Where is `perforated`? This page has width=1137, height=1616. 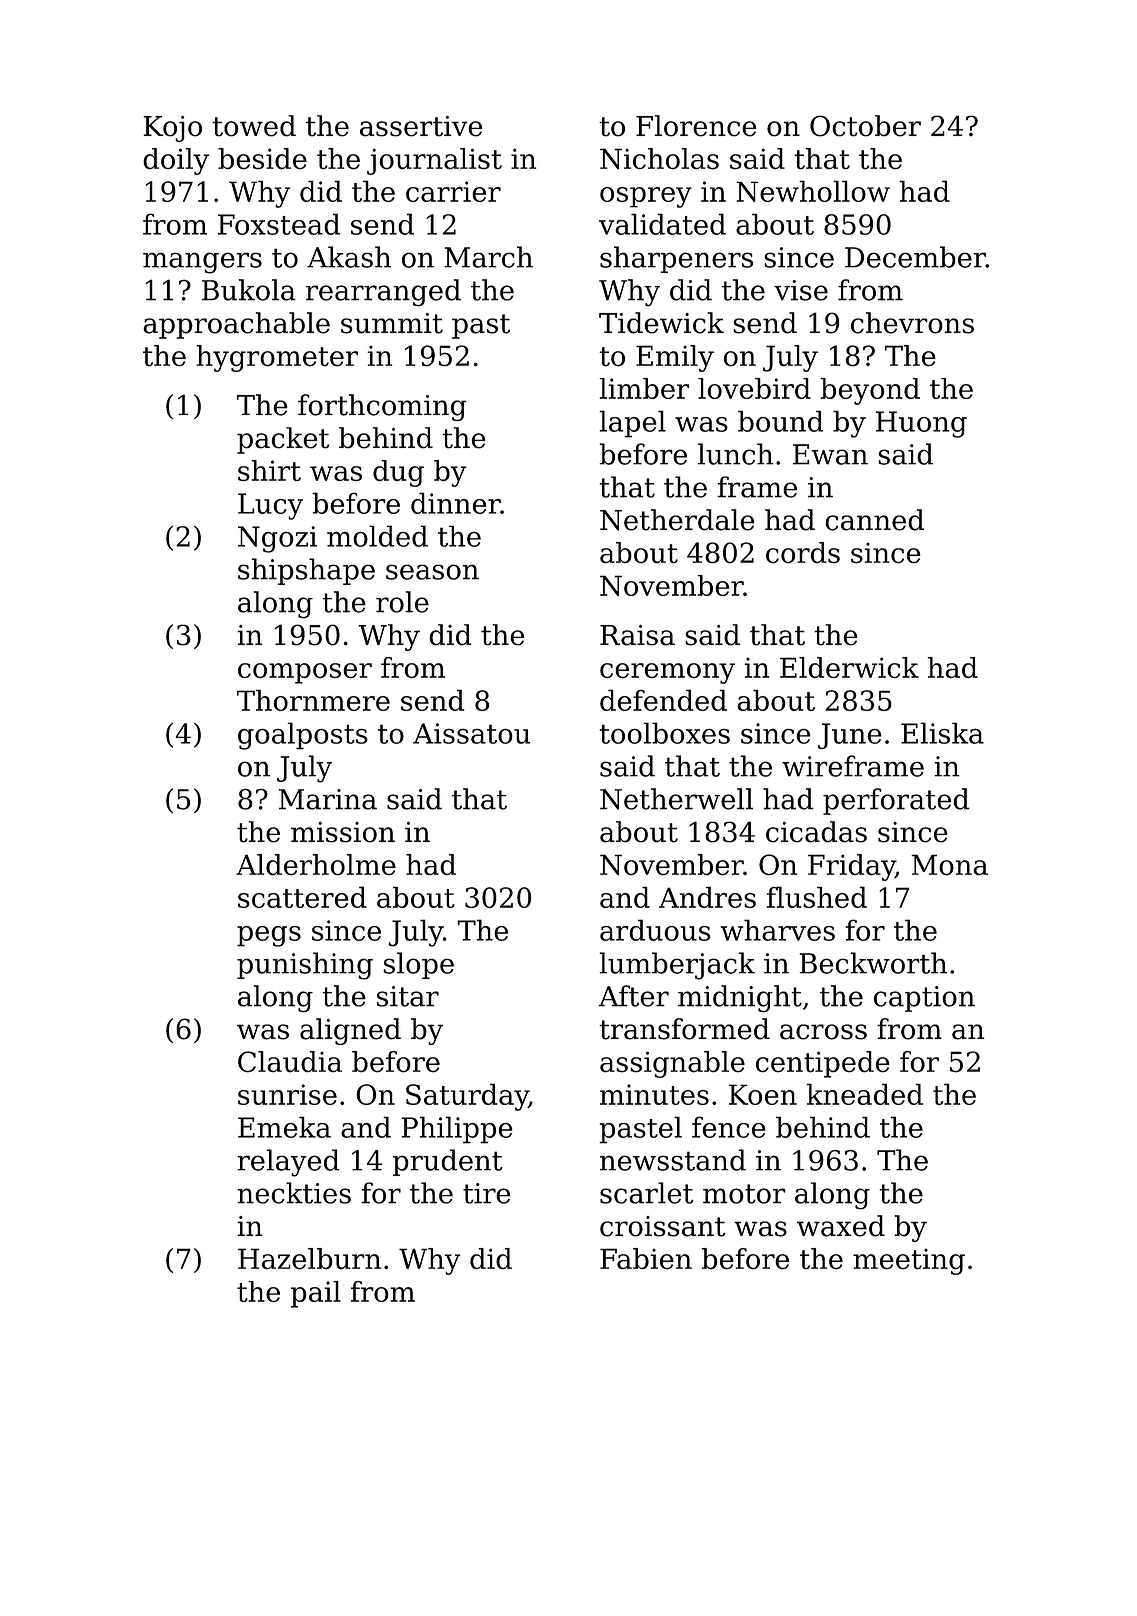
perforated is located at coordinates (896, 801).
